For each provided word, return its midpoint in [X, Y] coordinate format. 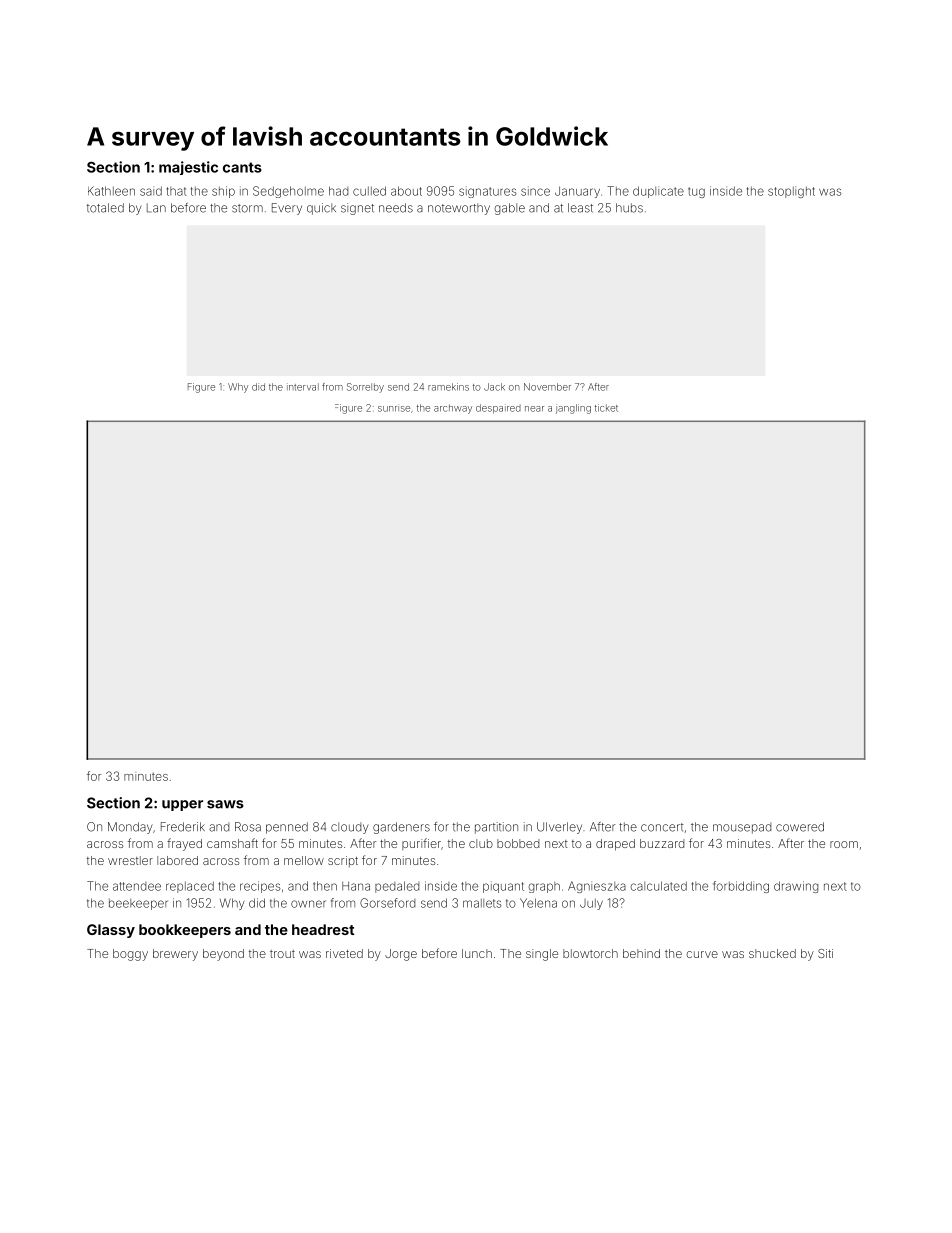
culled [369, 191]
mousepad [742, 828]
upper [182, 805]
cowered [800, 827]
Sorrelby [365, 388]
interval [303, 387]
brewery [175, 955]
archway [453, 409]
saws [225, 804]
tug [696, 192]
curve [702, 954]
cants [242, 167]
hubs [629, 208]
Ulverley [559, 828]
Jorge [401, 955]
